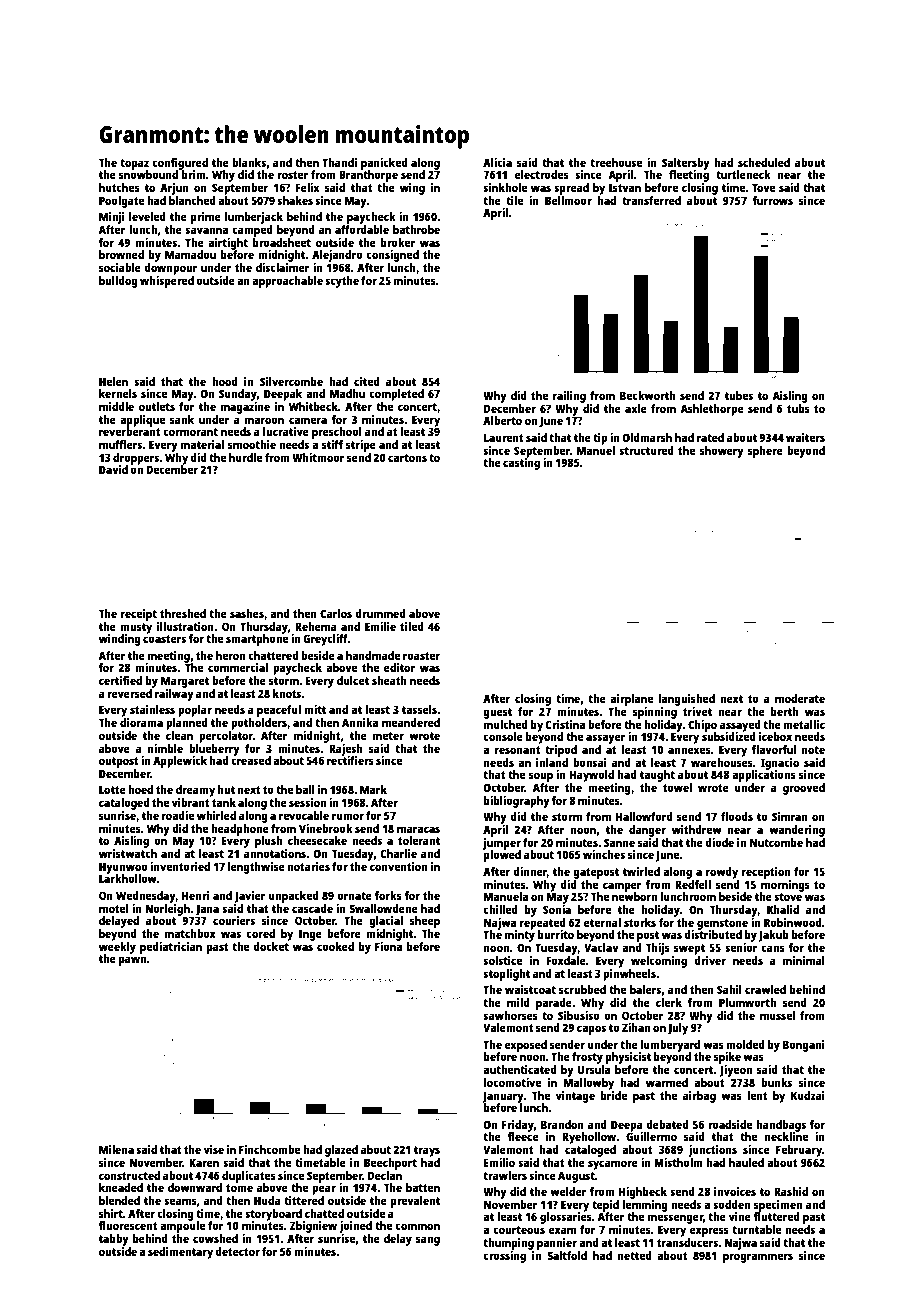 The width and height of the screenshot is (924, 1308). What do you see at coordinates (743, 174) in the screenshot?
I see `turtleneck` at bounding box center [743, 174].
